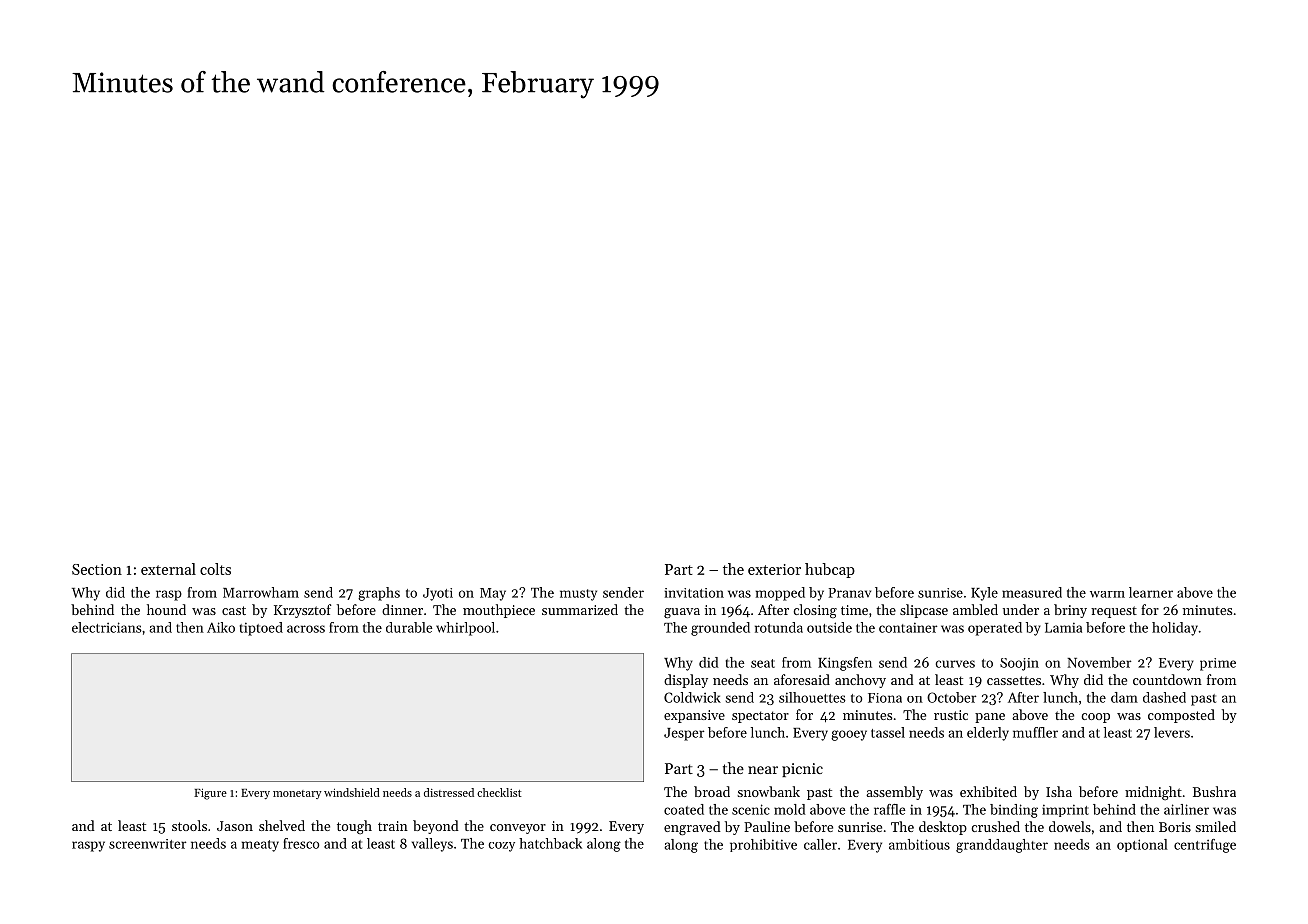 The image size is (1308, 924). I want to click on Jesper, so click(684, 734).
